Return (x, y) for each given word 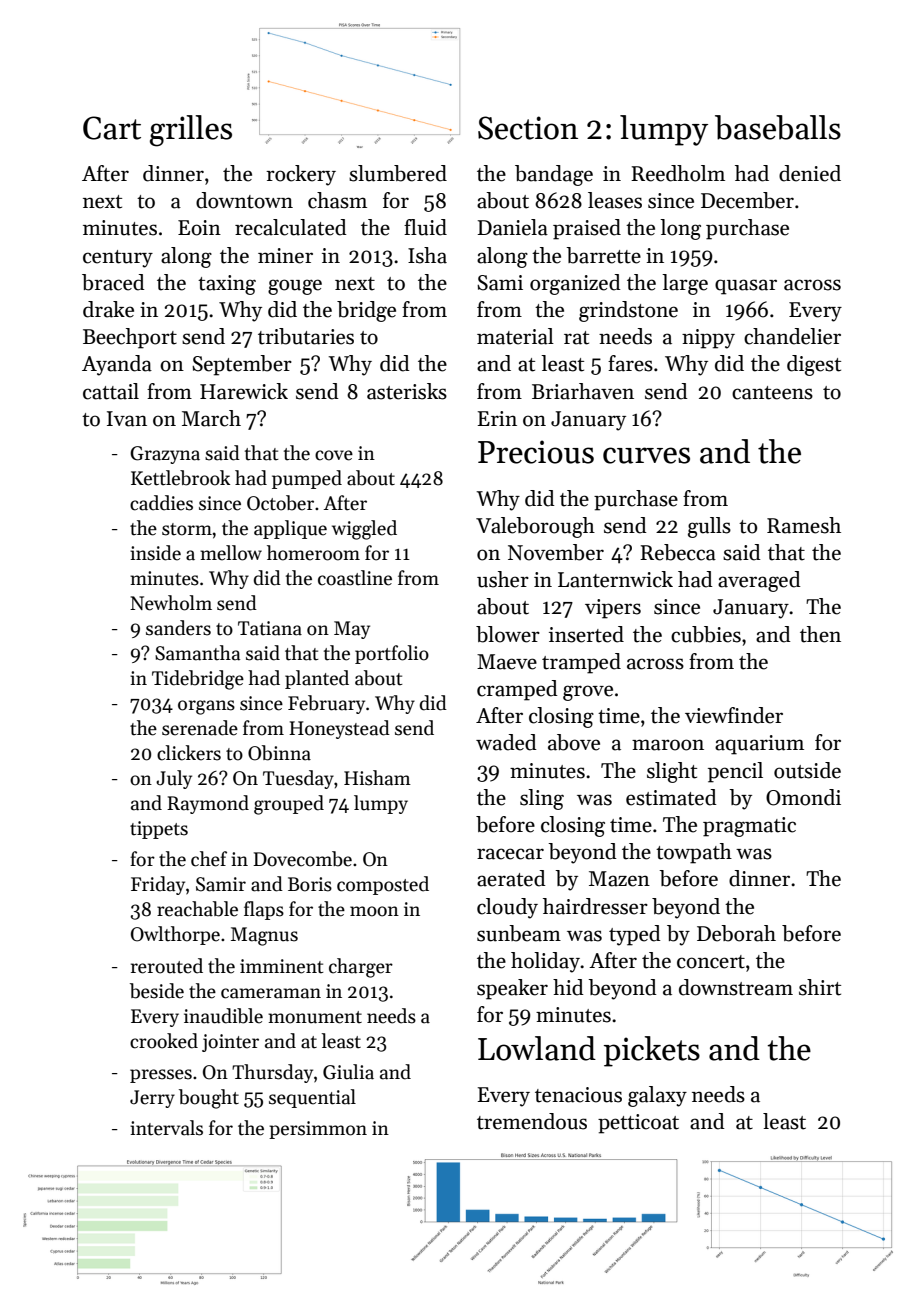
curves (646, 455)
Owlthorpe (175, 935)
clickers (189, 753)
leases (615, 200)
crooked (164, 1041)
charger (361, 968)
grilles (191, 131)
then (820, 634)
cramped (517, 690)
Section (528, 128)
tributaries (306, 336)
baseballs (778, 127)
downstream (736, 987)
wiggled (364, 530)
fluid (425, 227)
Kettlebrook (180, 478)
